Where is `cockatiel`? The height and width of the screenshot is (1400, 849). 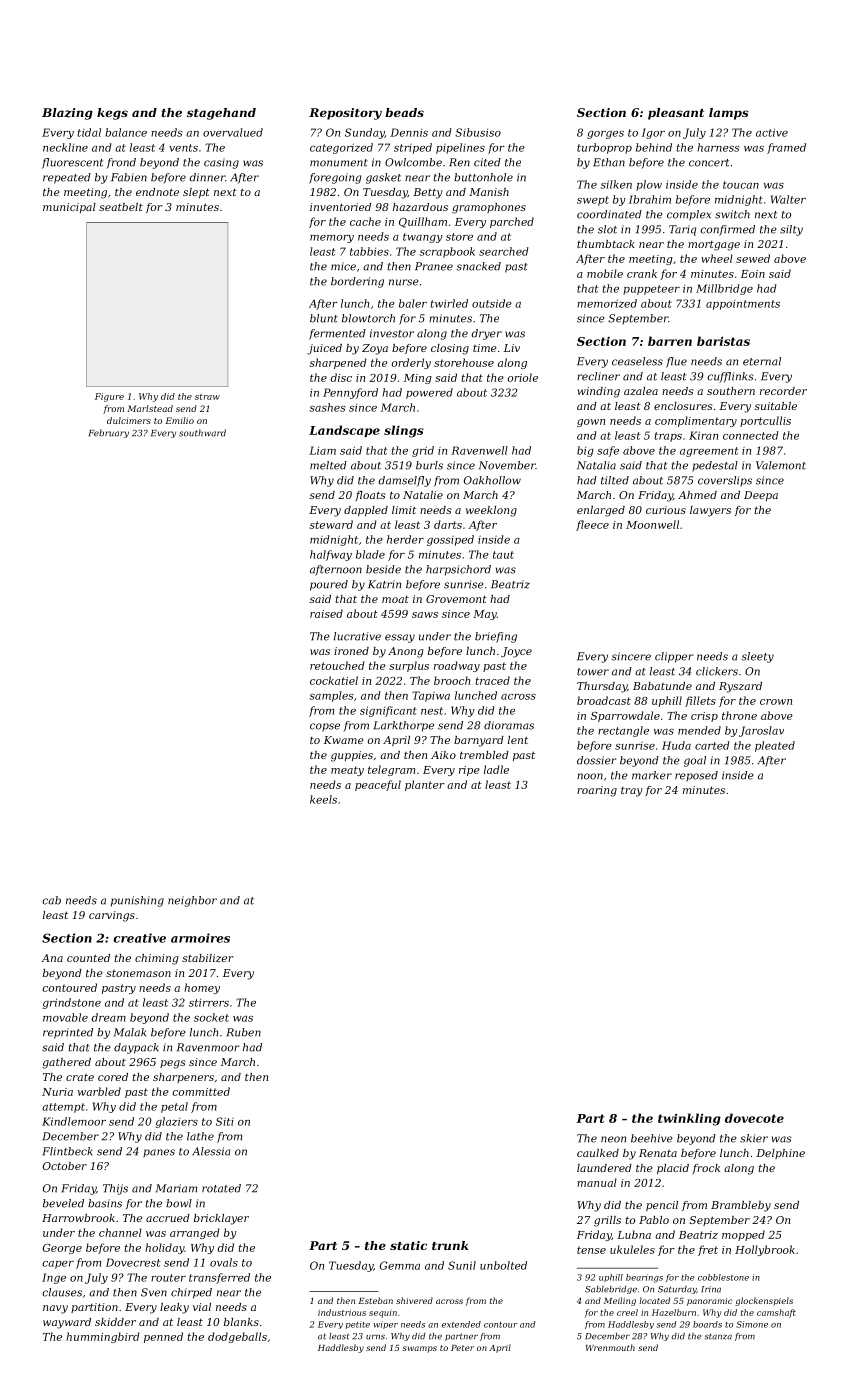 cockatiel is located at coordinates (334, 680).
